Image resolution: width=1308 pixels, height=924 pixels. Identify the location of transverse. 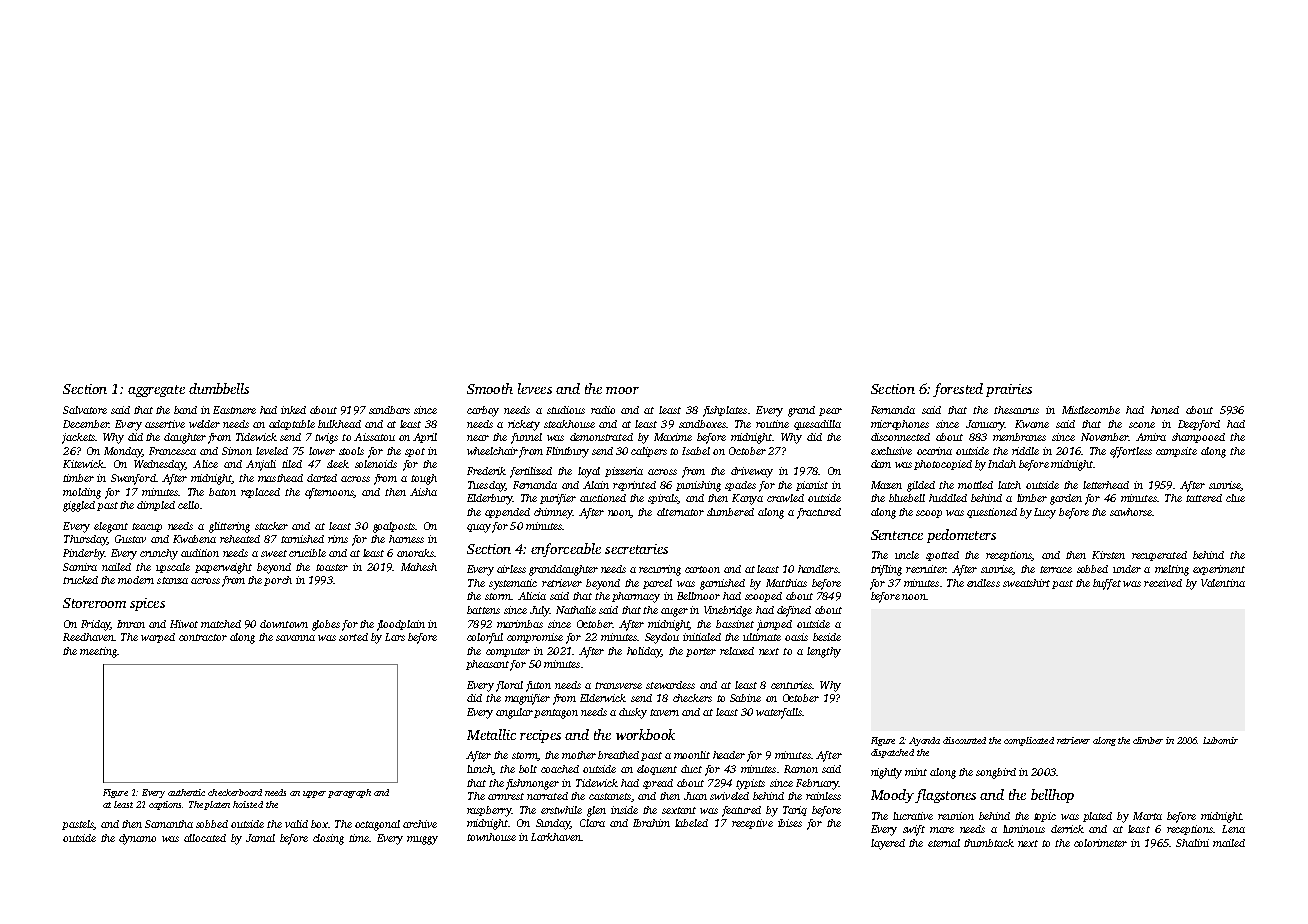
(618, 685).
